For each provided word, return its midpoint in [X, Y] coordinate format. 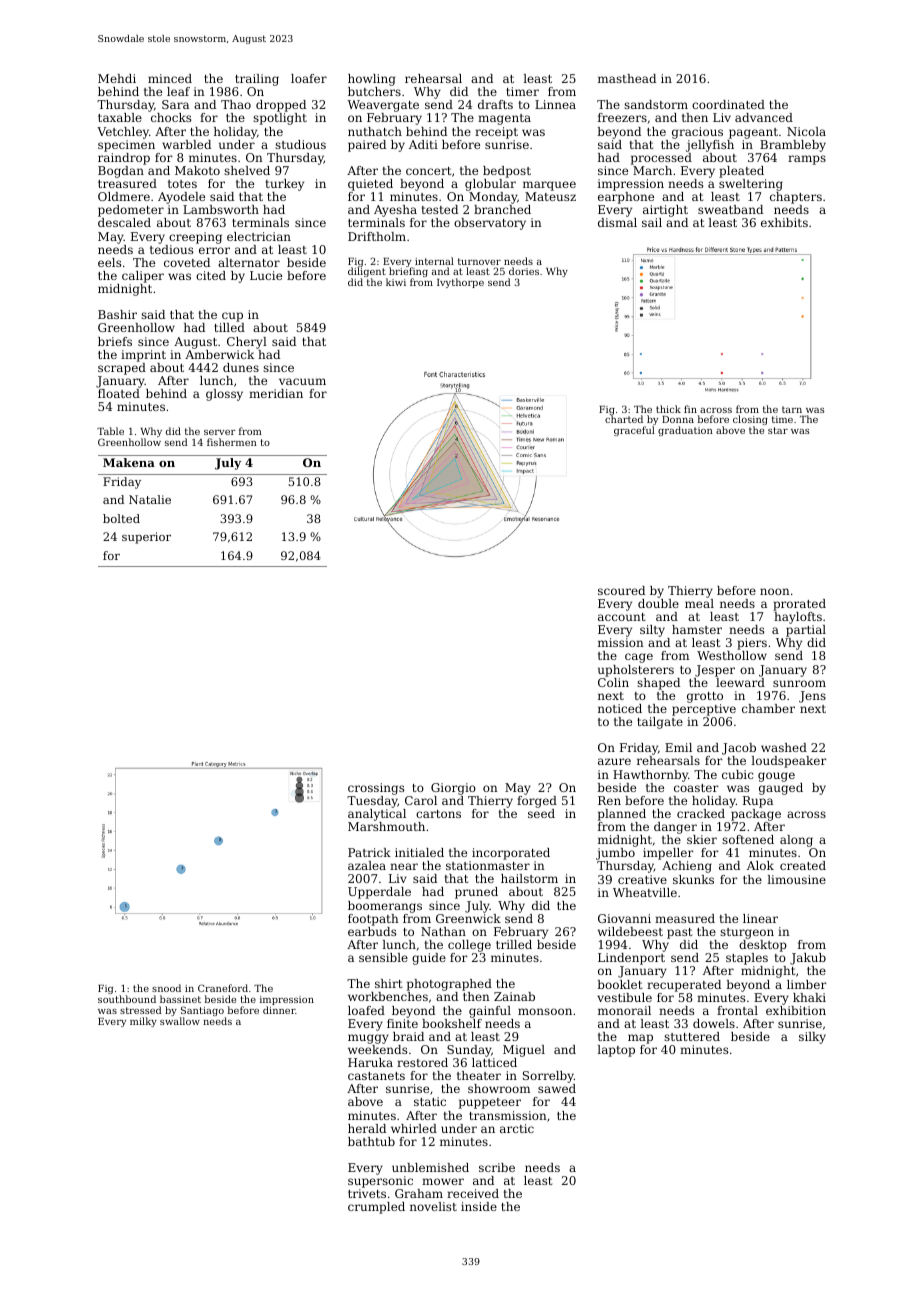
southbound [127, 999]
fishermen [232, 442]
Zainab [514, 996]
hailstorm [529, 878]
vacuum [302, 381]
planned [622, 815]
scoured [621, 590]
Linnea [555, 104]
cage [639, 658]
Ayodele [181, 198]
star [778, 430]
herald [367, 1128]
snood [166, 988]
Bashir [117, 314]
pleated [741, 172]
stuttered [692, 1036]
